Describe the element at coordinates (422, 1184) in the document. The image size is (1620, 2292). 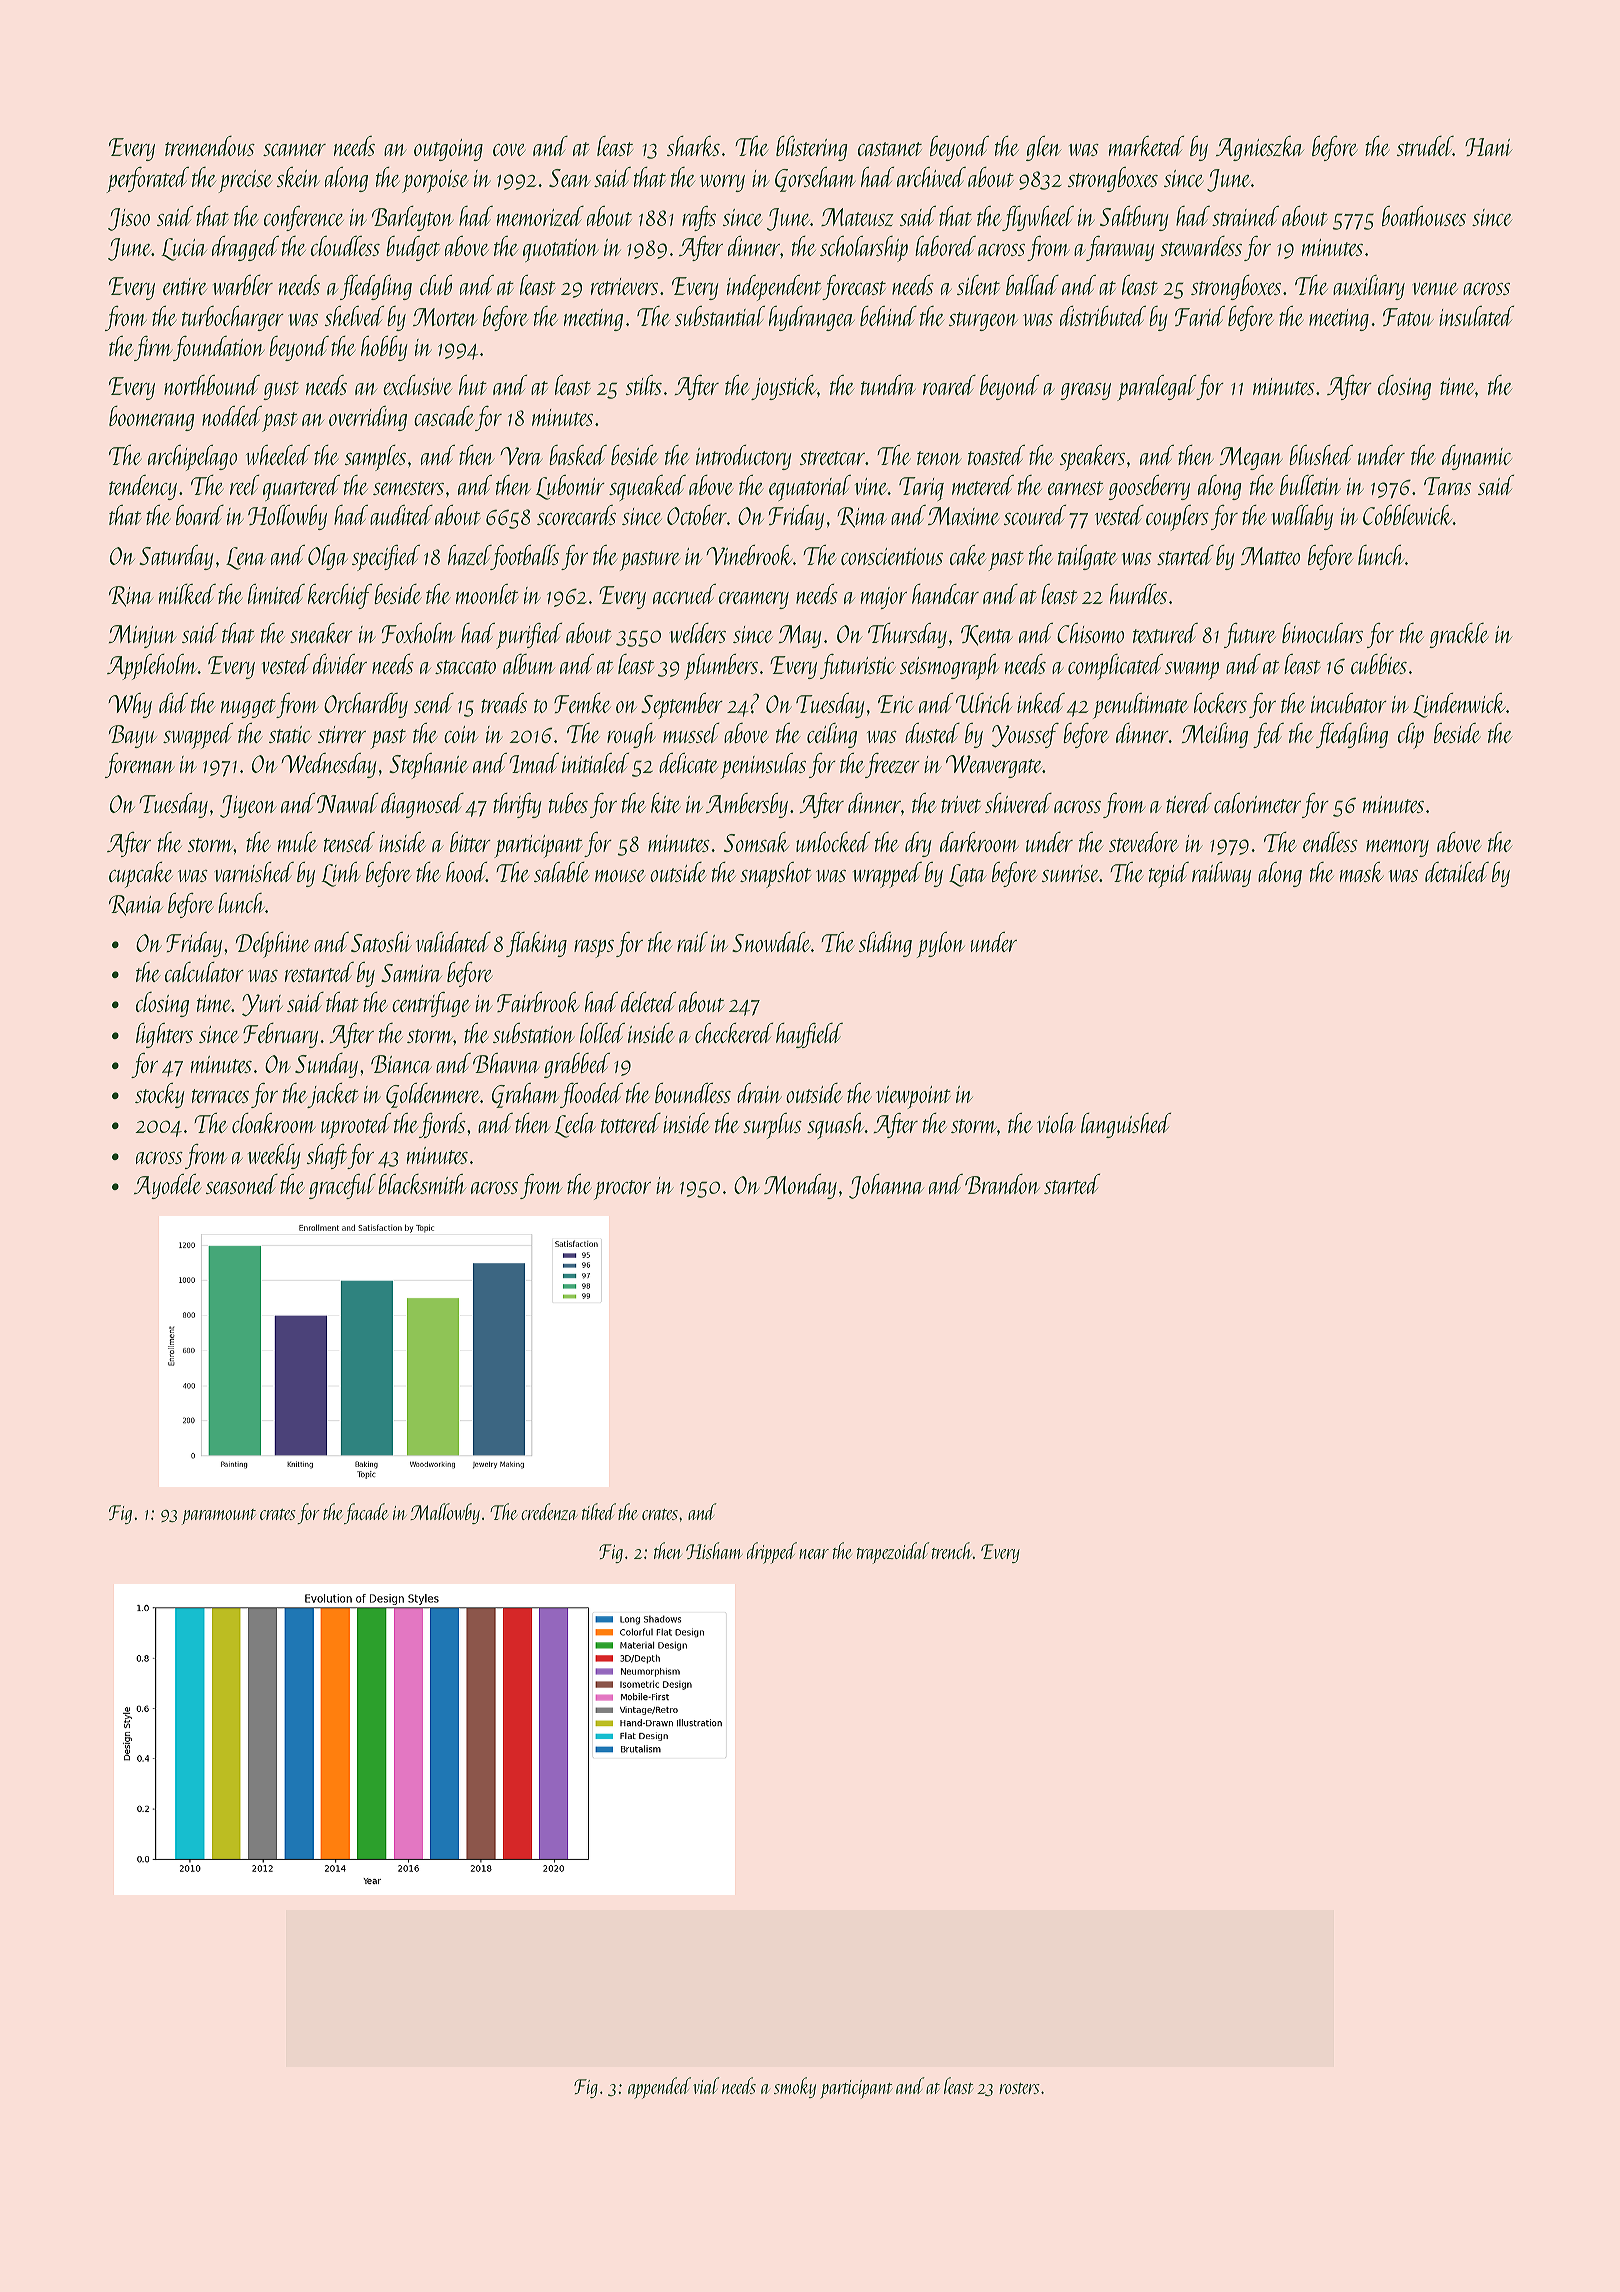
I see `blacksmith` at that location.
